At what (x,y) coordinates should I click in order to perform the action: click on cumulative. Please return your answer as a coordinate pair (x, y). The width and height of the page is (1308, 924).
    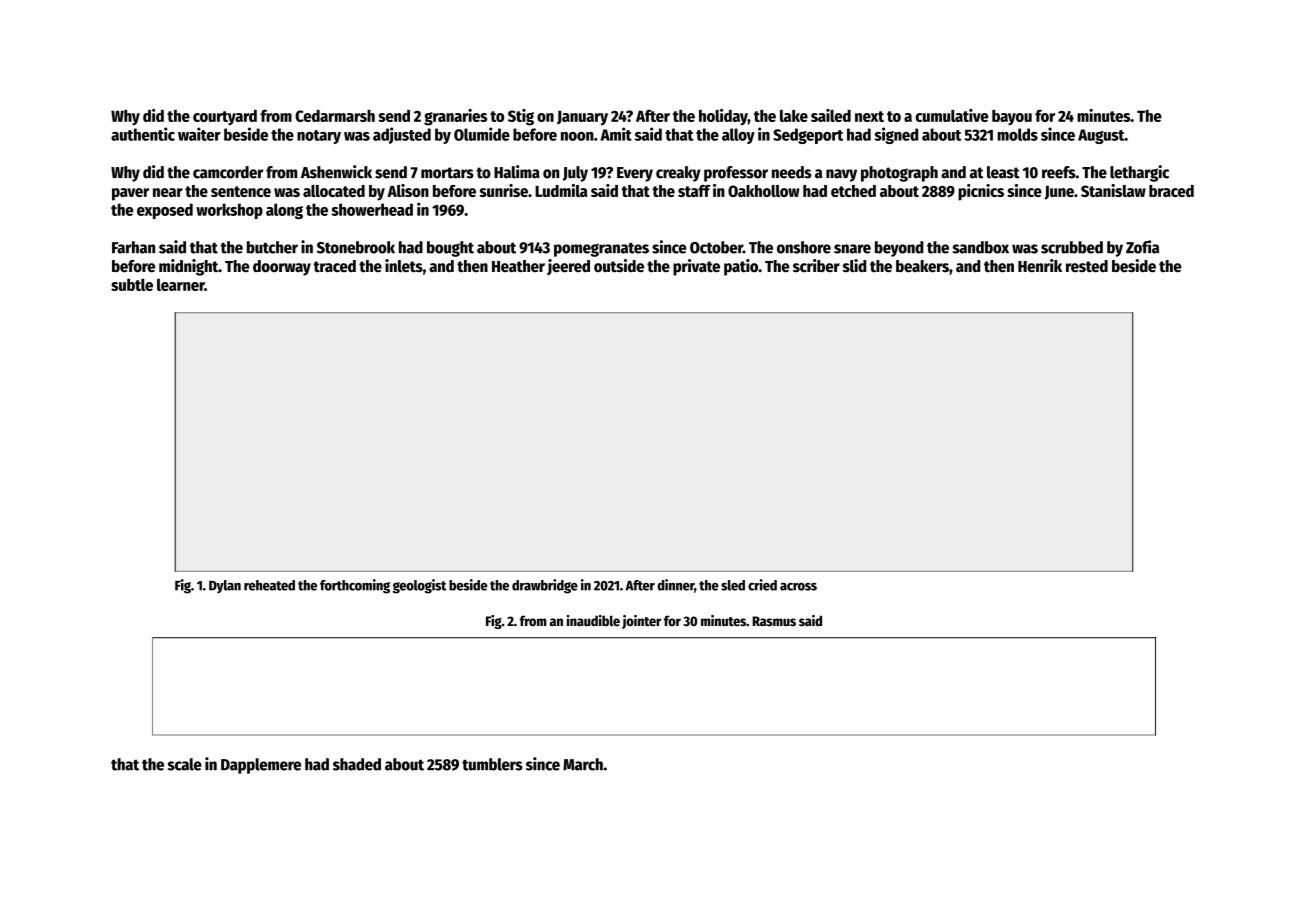
    Looking at the image, I should click on (951, 115).
